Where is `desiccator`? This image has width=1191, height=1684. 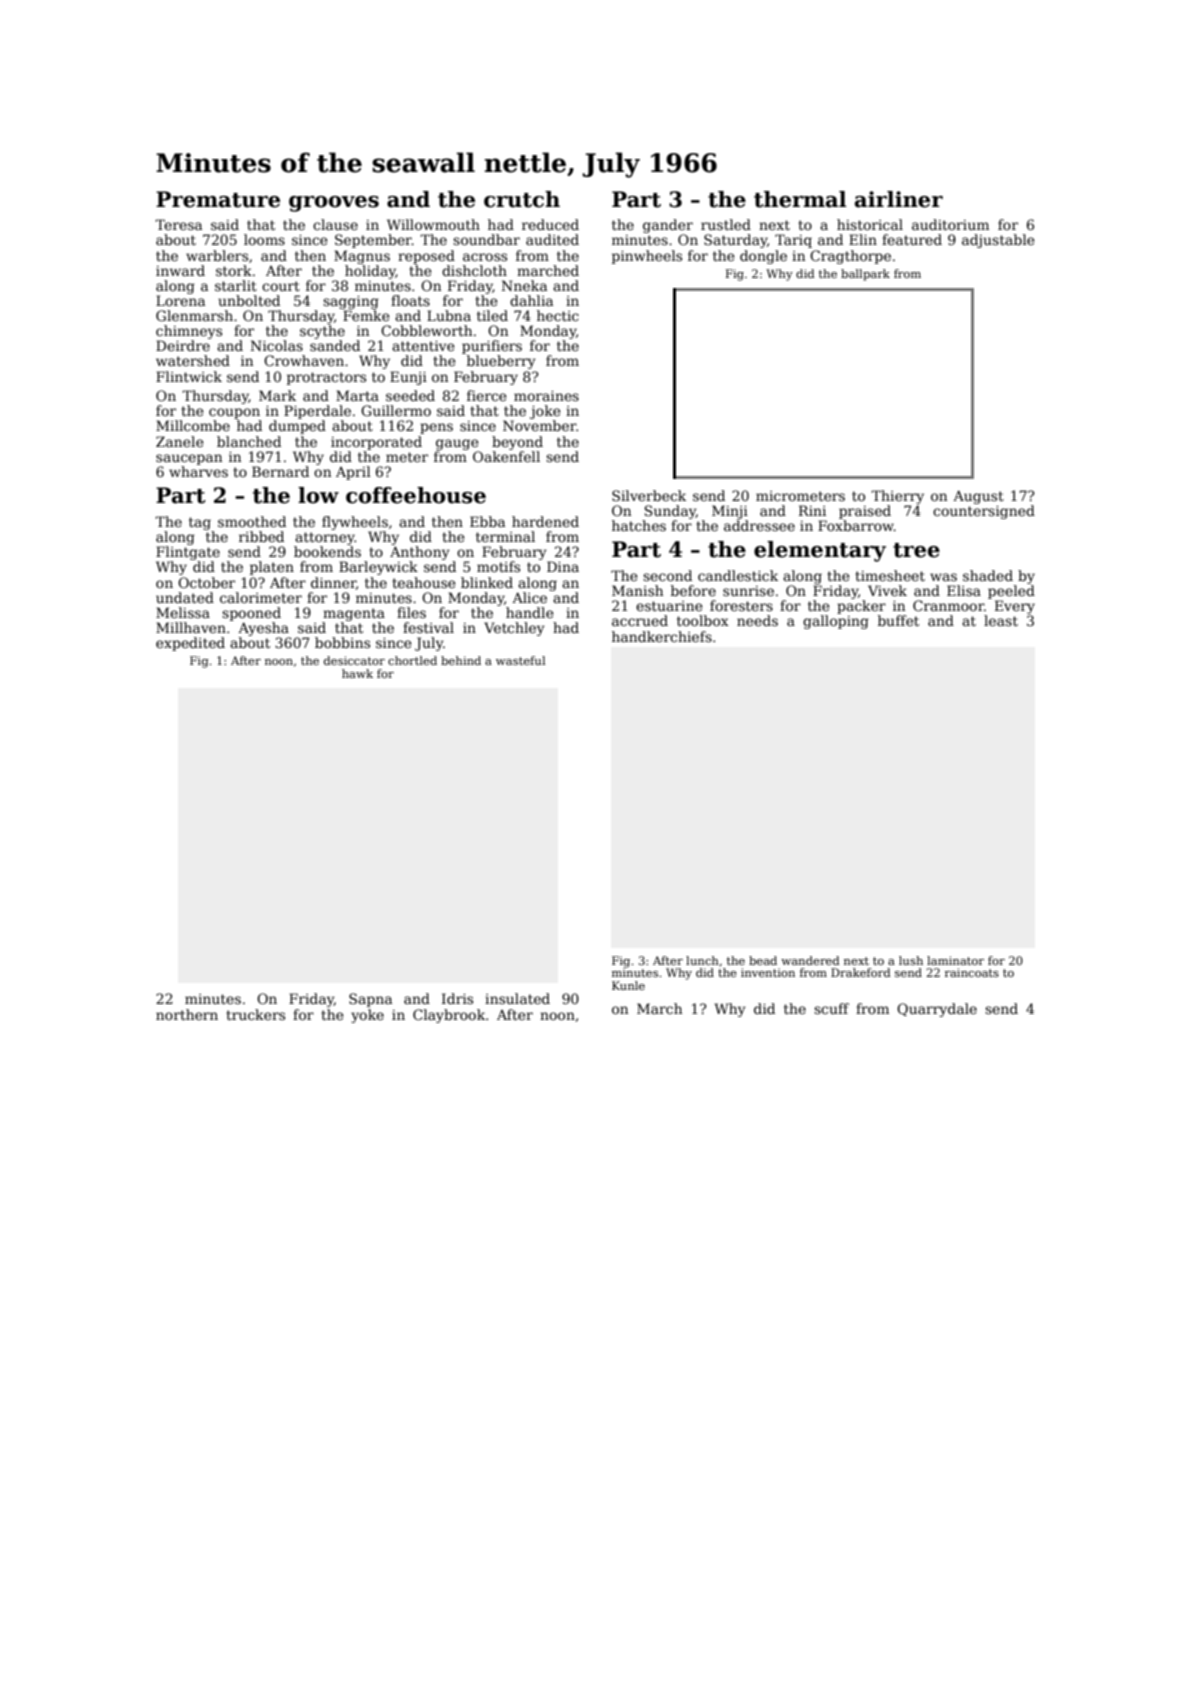
desiccator is located at coordinates (354, 660).
